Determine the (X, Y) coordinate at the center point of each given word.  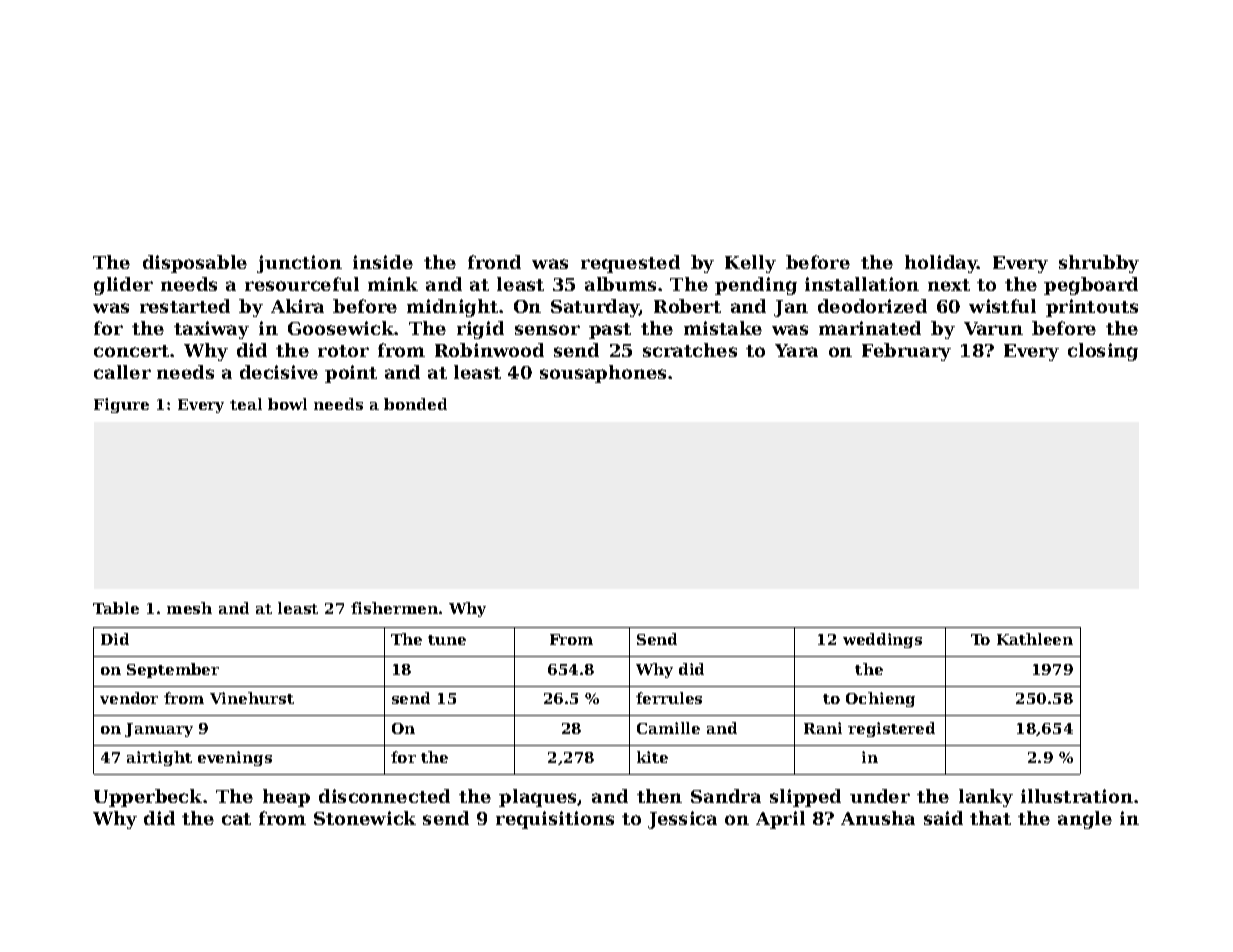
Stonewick (365, 818)
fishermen (394, 608)
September (173, 670)
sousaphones (603, 374)
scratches (690, 350)
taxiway (211, 330)
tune (447, 640)
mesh (189, 608)
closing (1103, 352)
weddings (882, 640)
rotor (343, 351)
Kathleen (1035, 639)
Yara (796, 350)
